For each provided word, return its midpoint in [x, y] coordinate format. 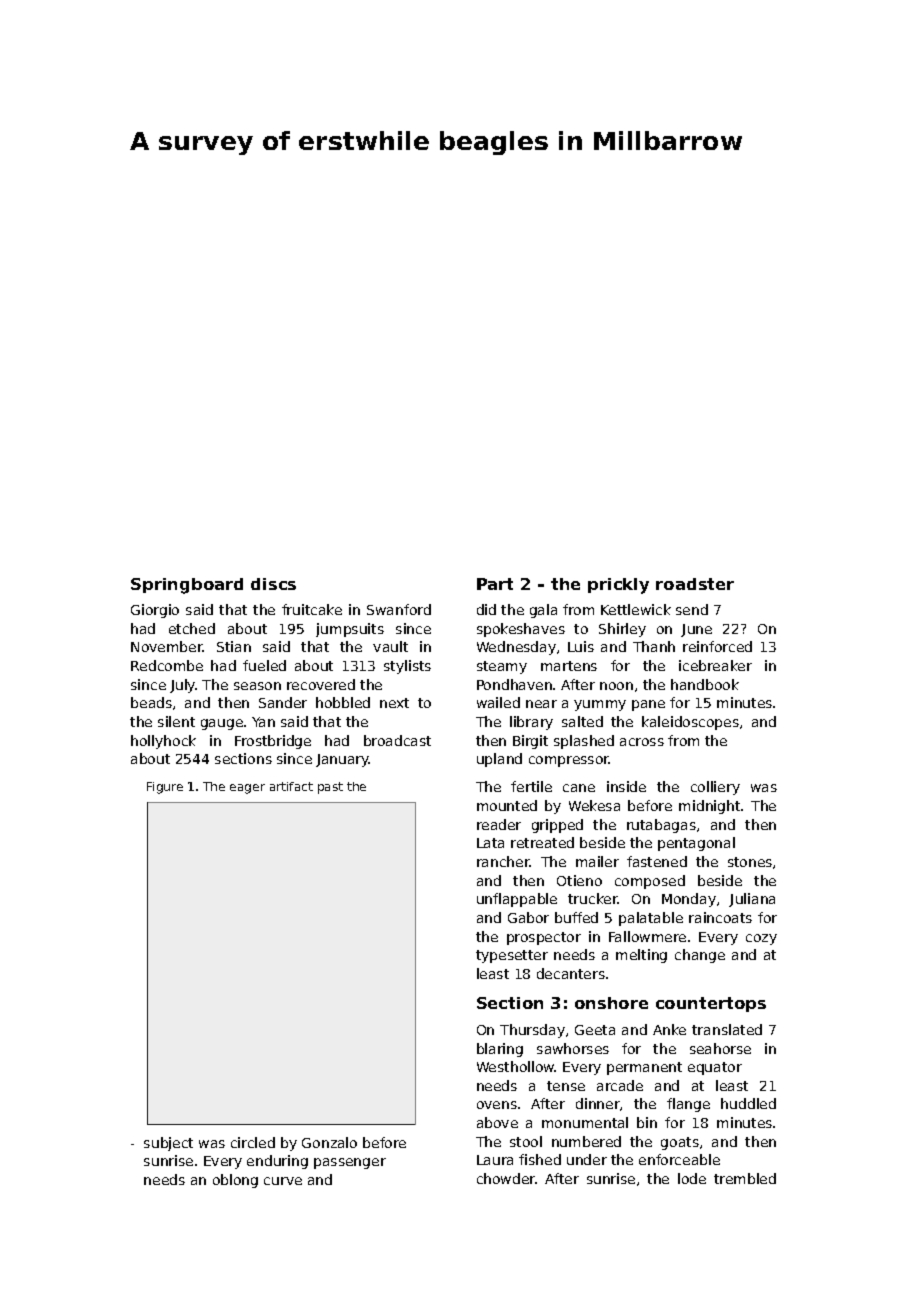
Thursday [532, 1031]
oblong [235, 1181]
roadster [695, 584]
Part [495, 584]
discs [273, 584]
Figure [165, 788]
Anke [669, 1029]
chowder [506, 1178]
